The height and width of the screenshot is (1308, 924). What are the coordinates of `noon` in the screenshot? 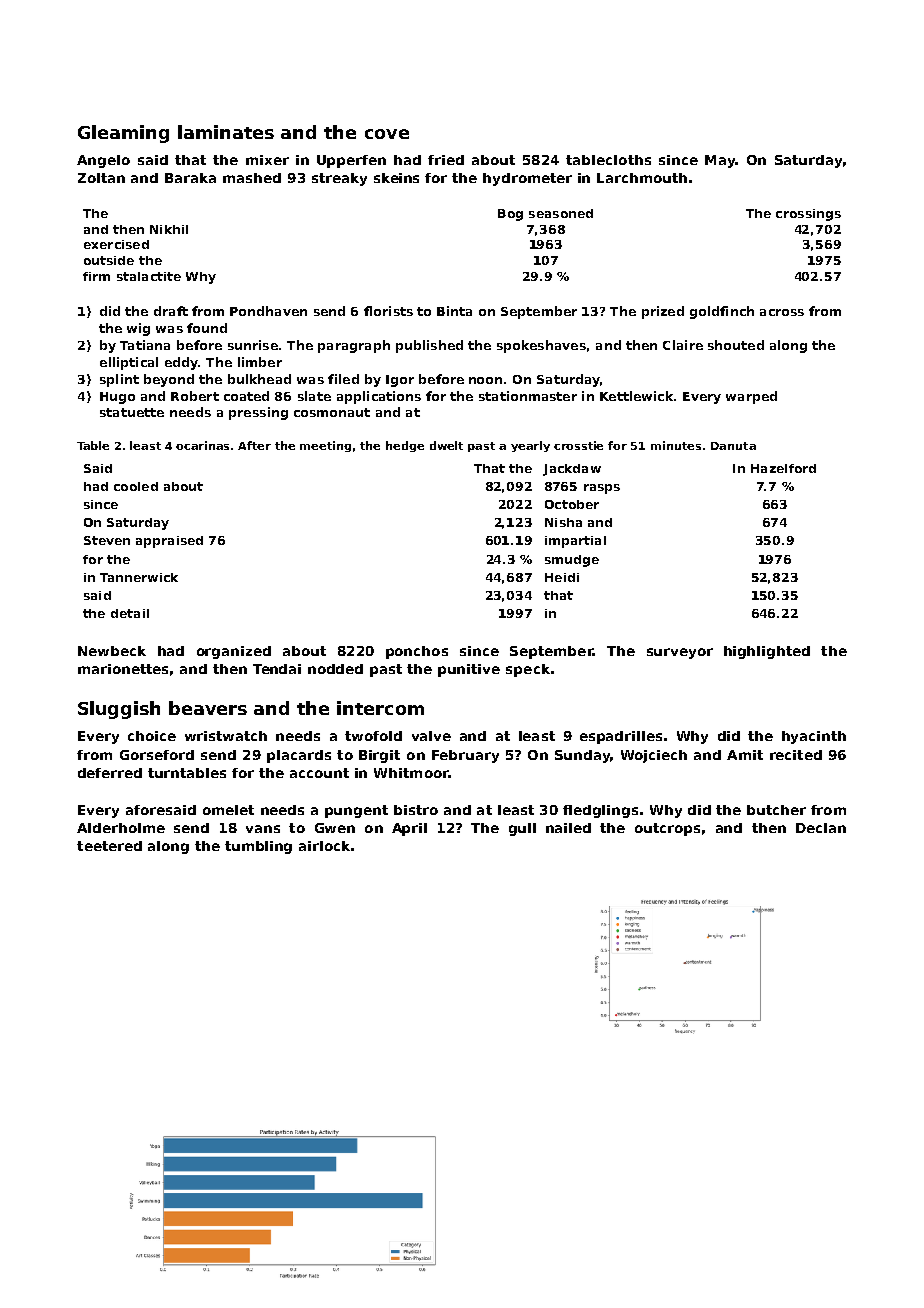 It's located at (485, 380).
